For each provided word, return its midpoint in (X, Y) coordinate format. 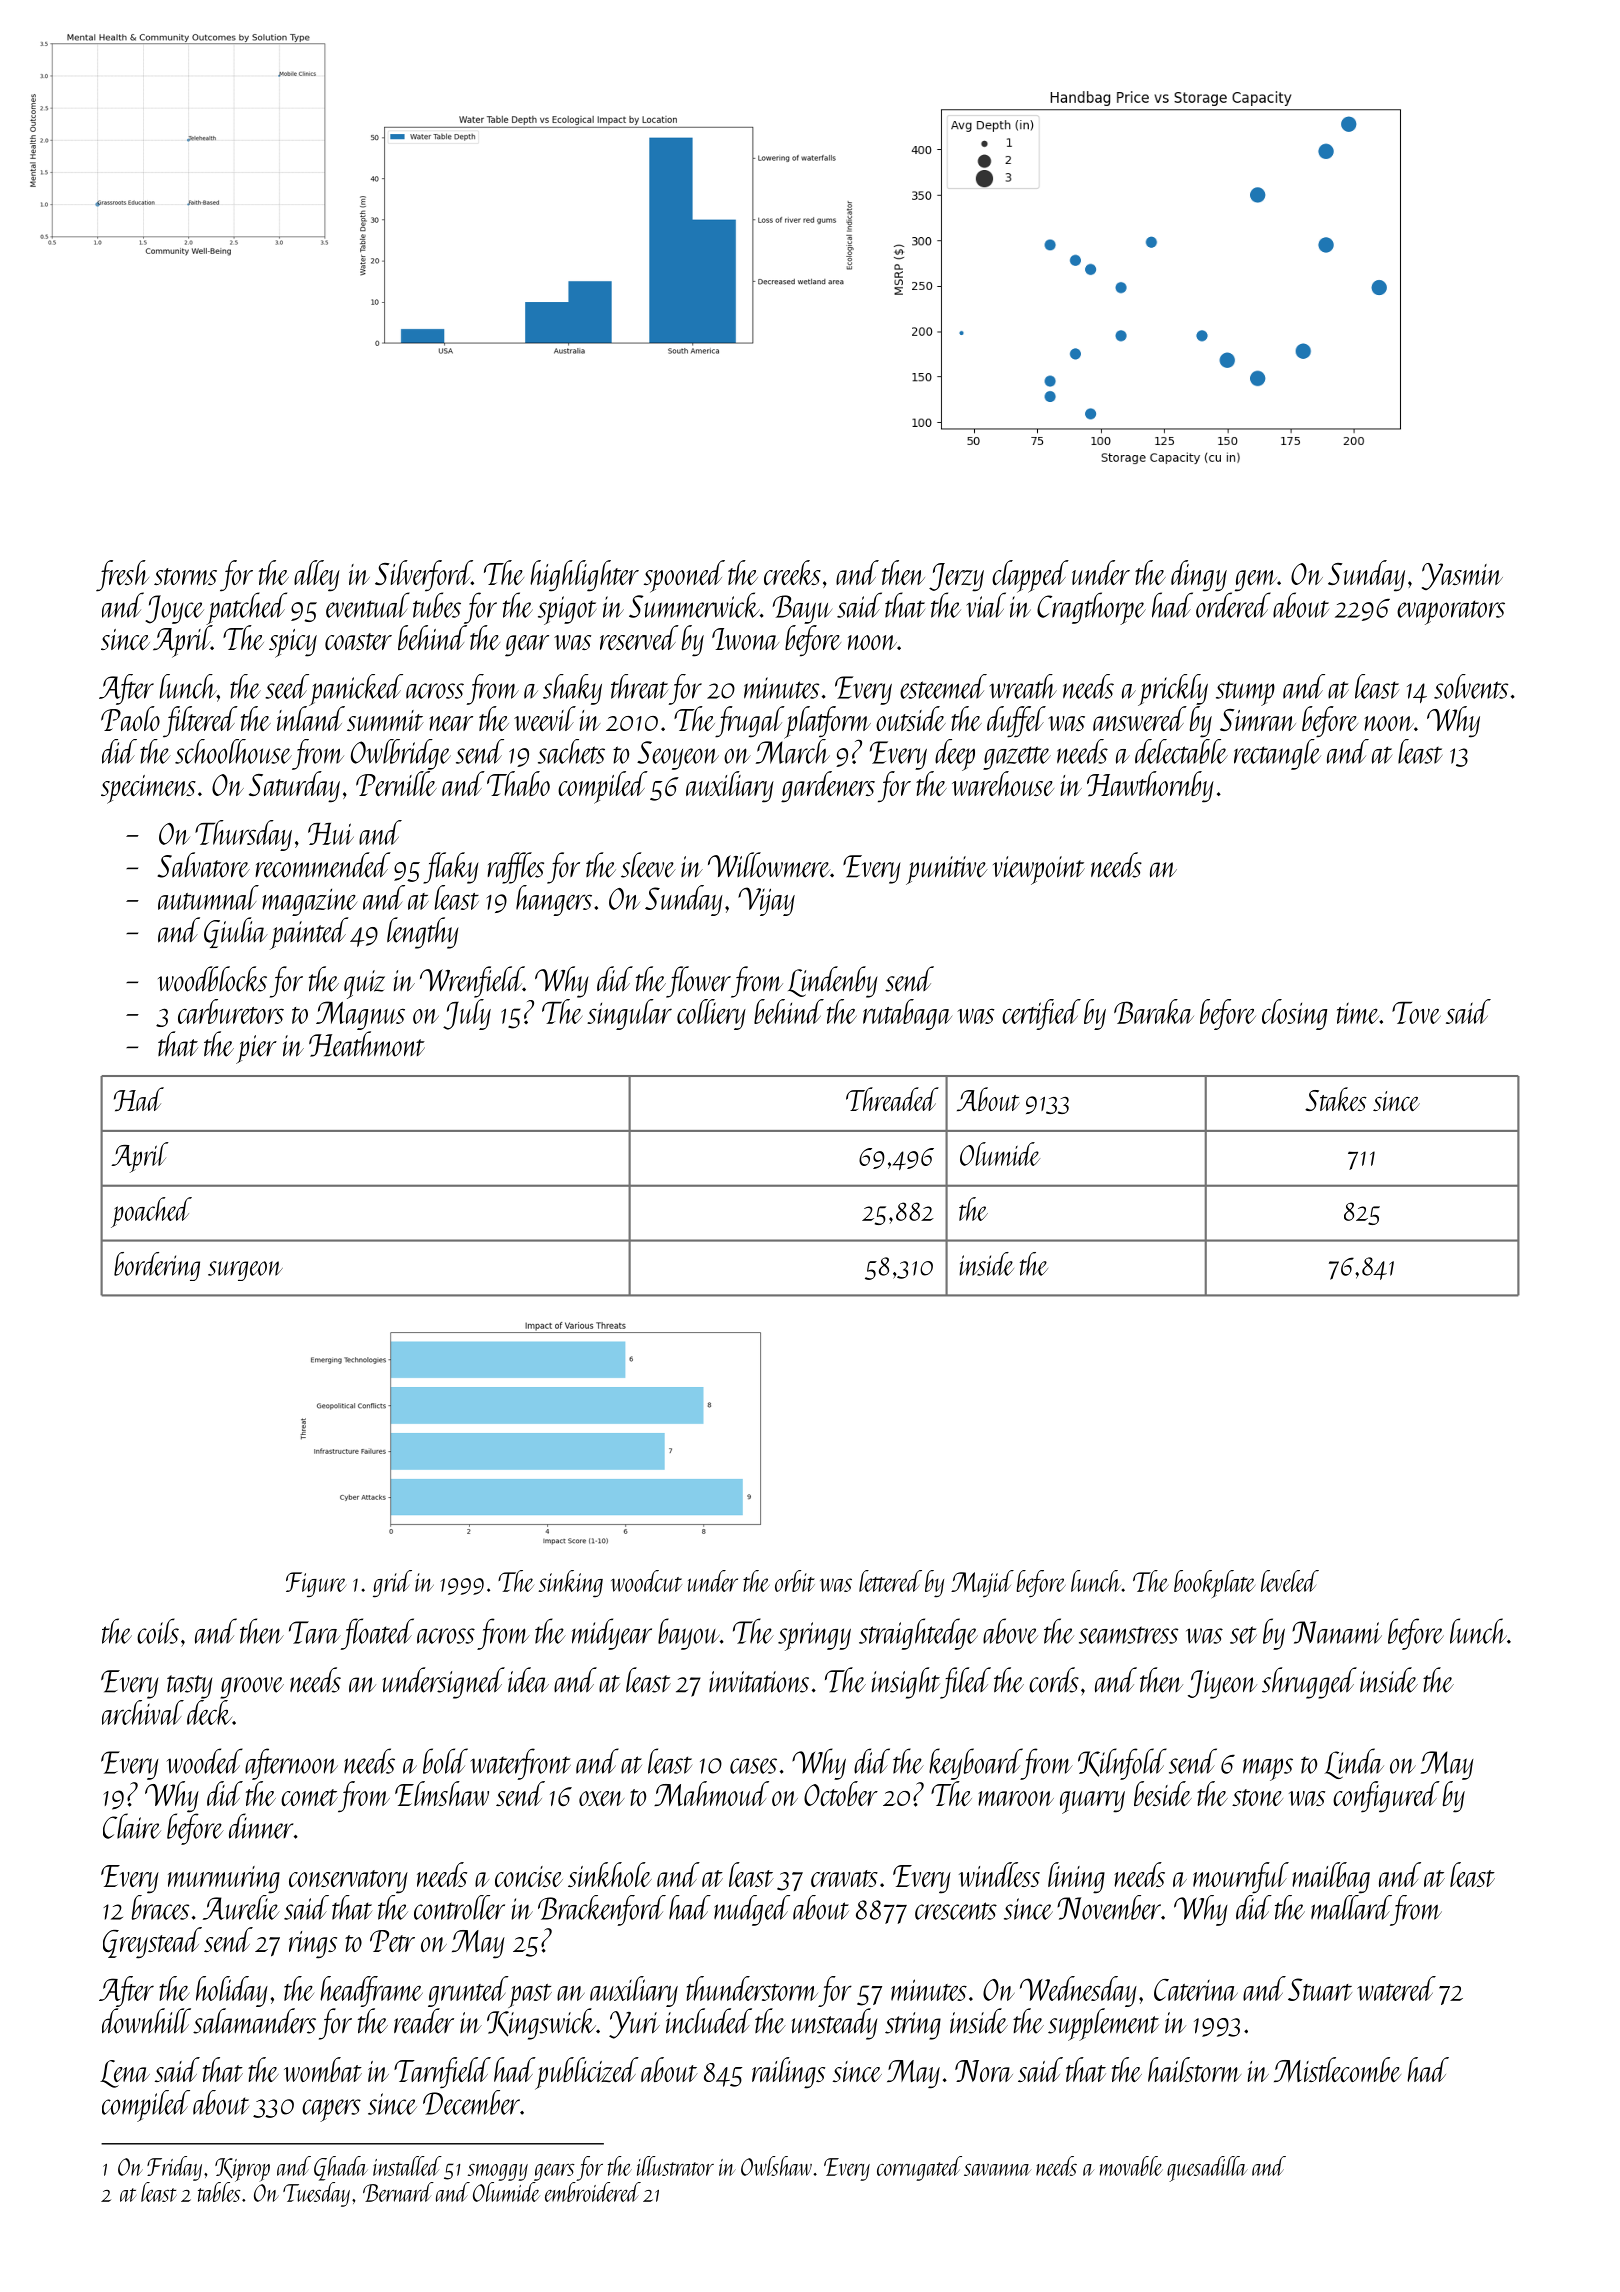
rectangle (1277, 754)
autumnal (208, 897)
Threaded (892, 1099)
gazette (1017, 758)
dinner (261, 1826)
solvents (1471, 686)
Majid (982, 1584)
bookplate (1214, 1584)
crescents (956, 1911)
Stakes (1336, 1099)
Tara (314, 1632)
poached (151, 1212)
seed (287, 686)
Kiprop (242, 2170)
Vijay (766, 901)
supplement (1103, 2024)
